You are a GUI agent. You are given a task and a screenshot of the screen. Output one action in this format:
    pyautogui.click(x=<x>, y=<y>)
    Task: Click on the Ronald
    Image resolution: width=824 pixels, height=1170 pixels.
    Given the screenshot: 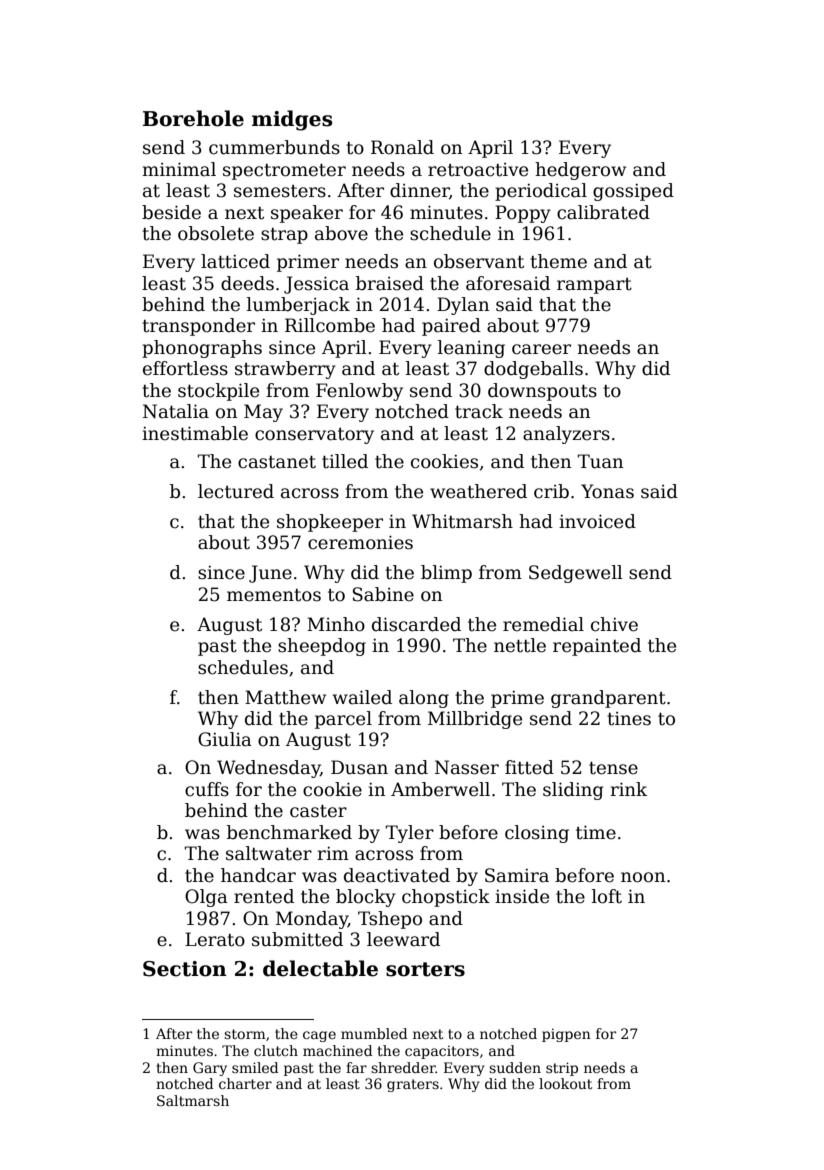 What is the action you would take?
    pyautogui.click(x=402, y=147)
